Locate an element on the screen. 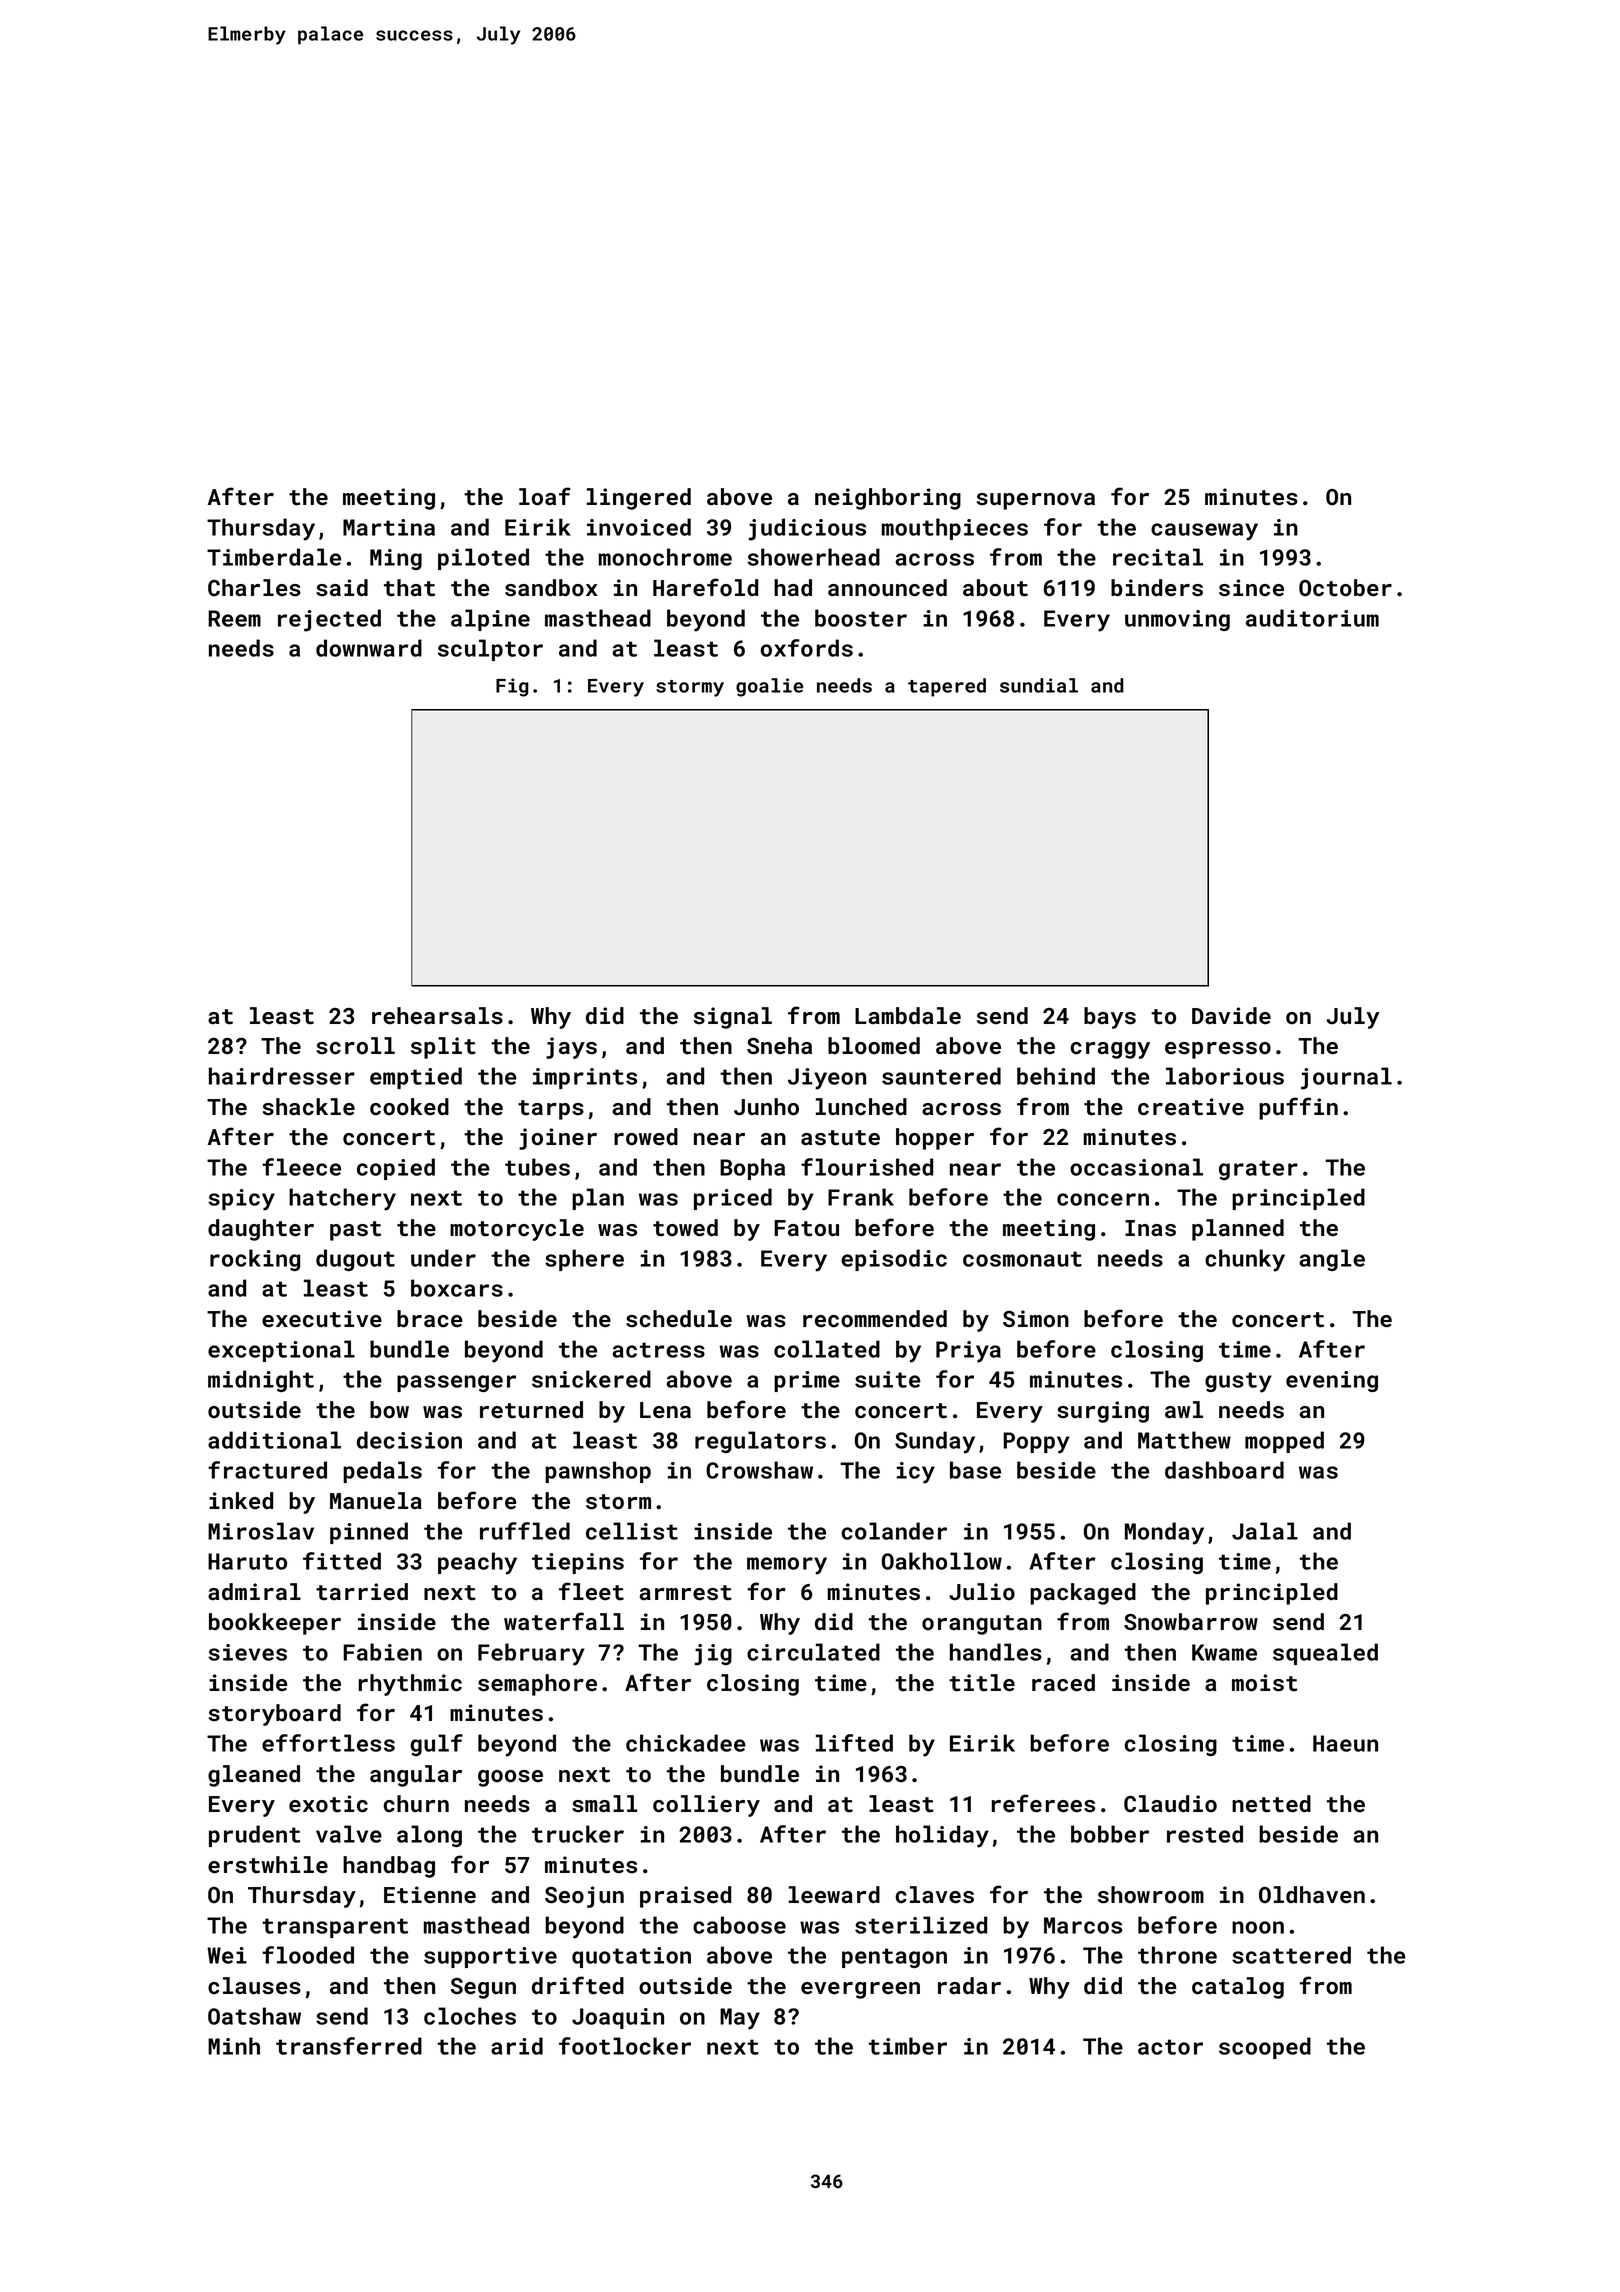 The height and width of the screenshot is (2292, 1620). journal is located at coordinates (1346, 1078).
